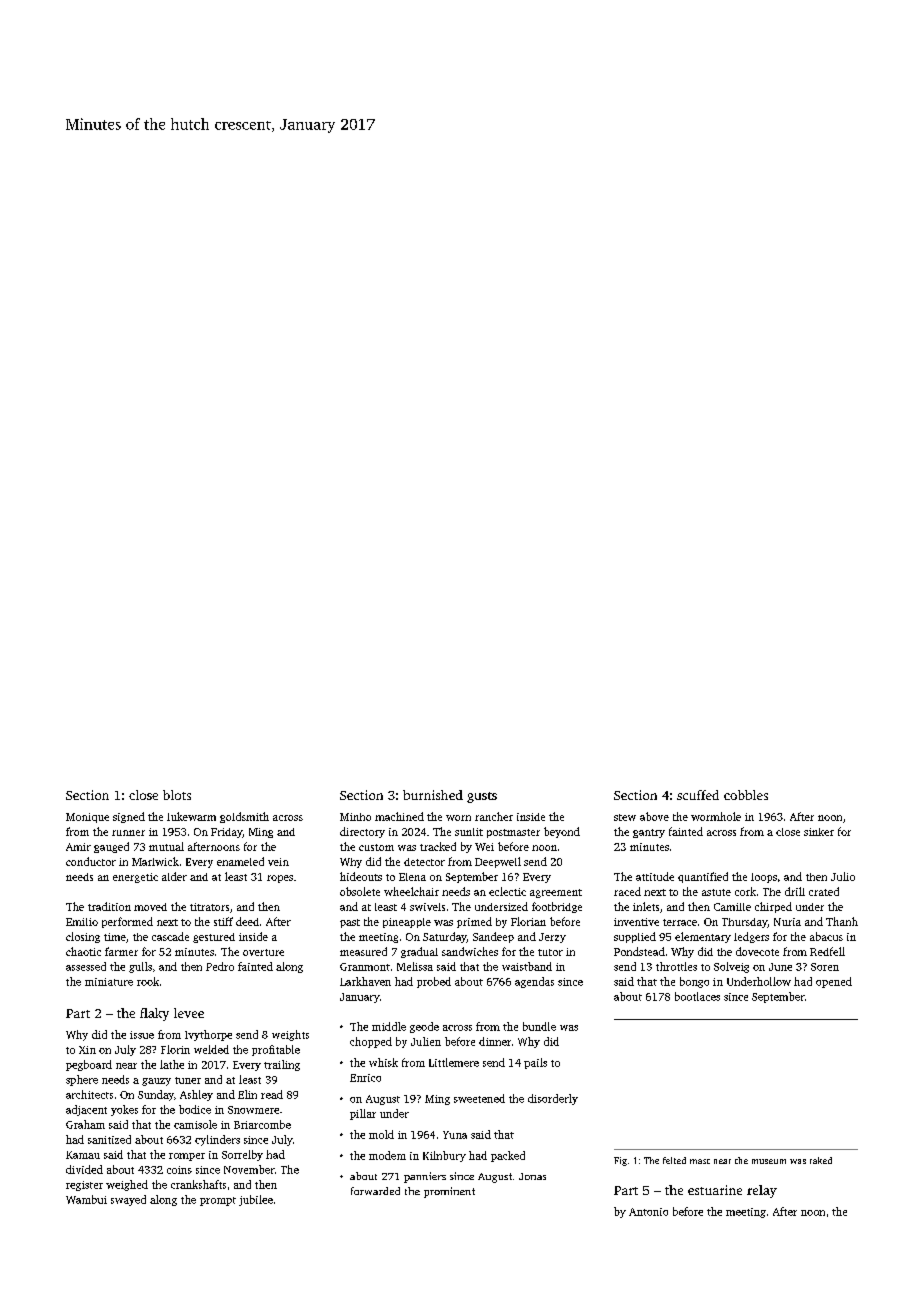  What do you see at coordinates (208, 1035) in the document?
I see `Ivythorpe` at bounding box center [208, 1035].
